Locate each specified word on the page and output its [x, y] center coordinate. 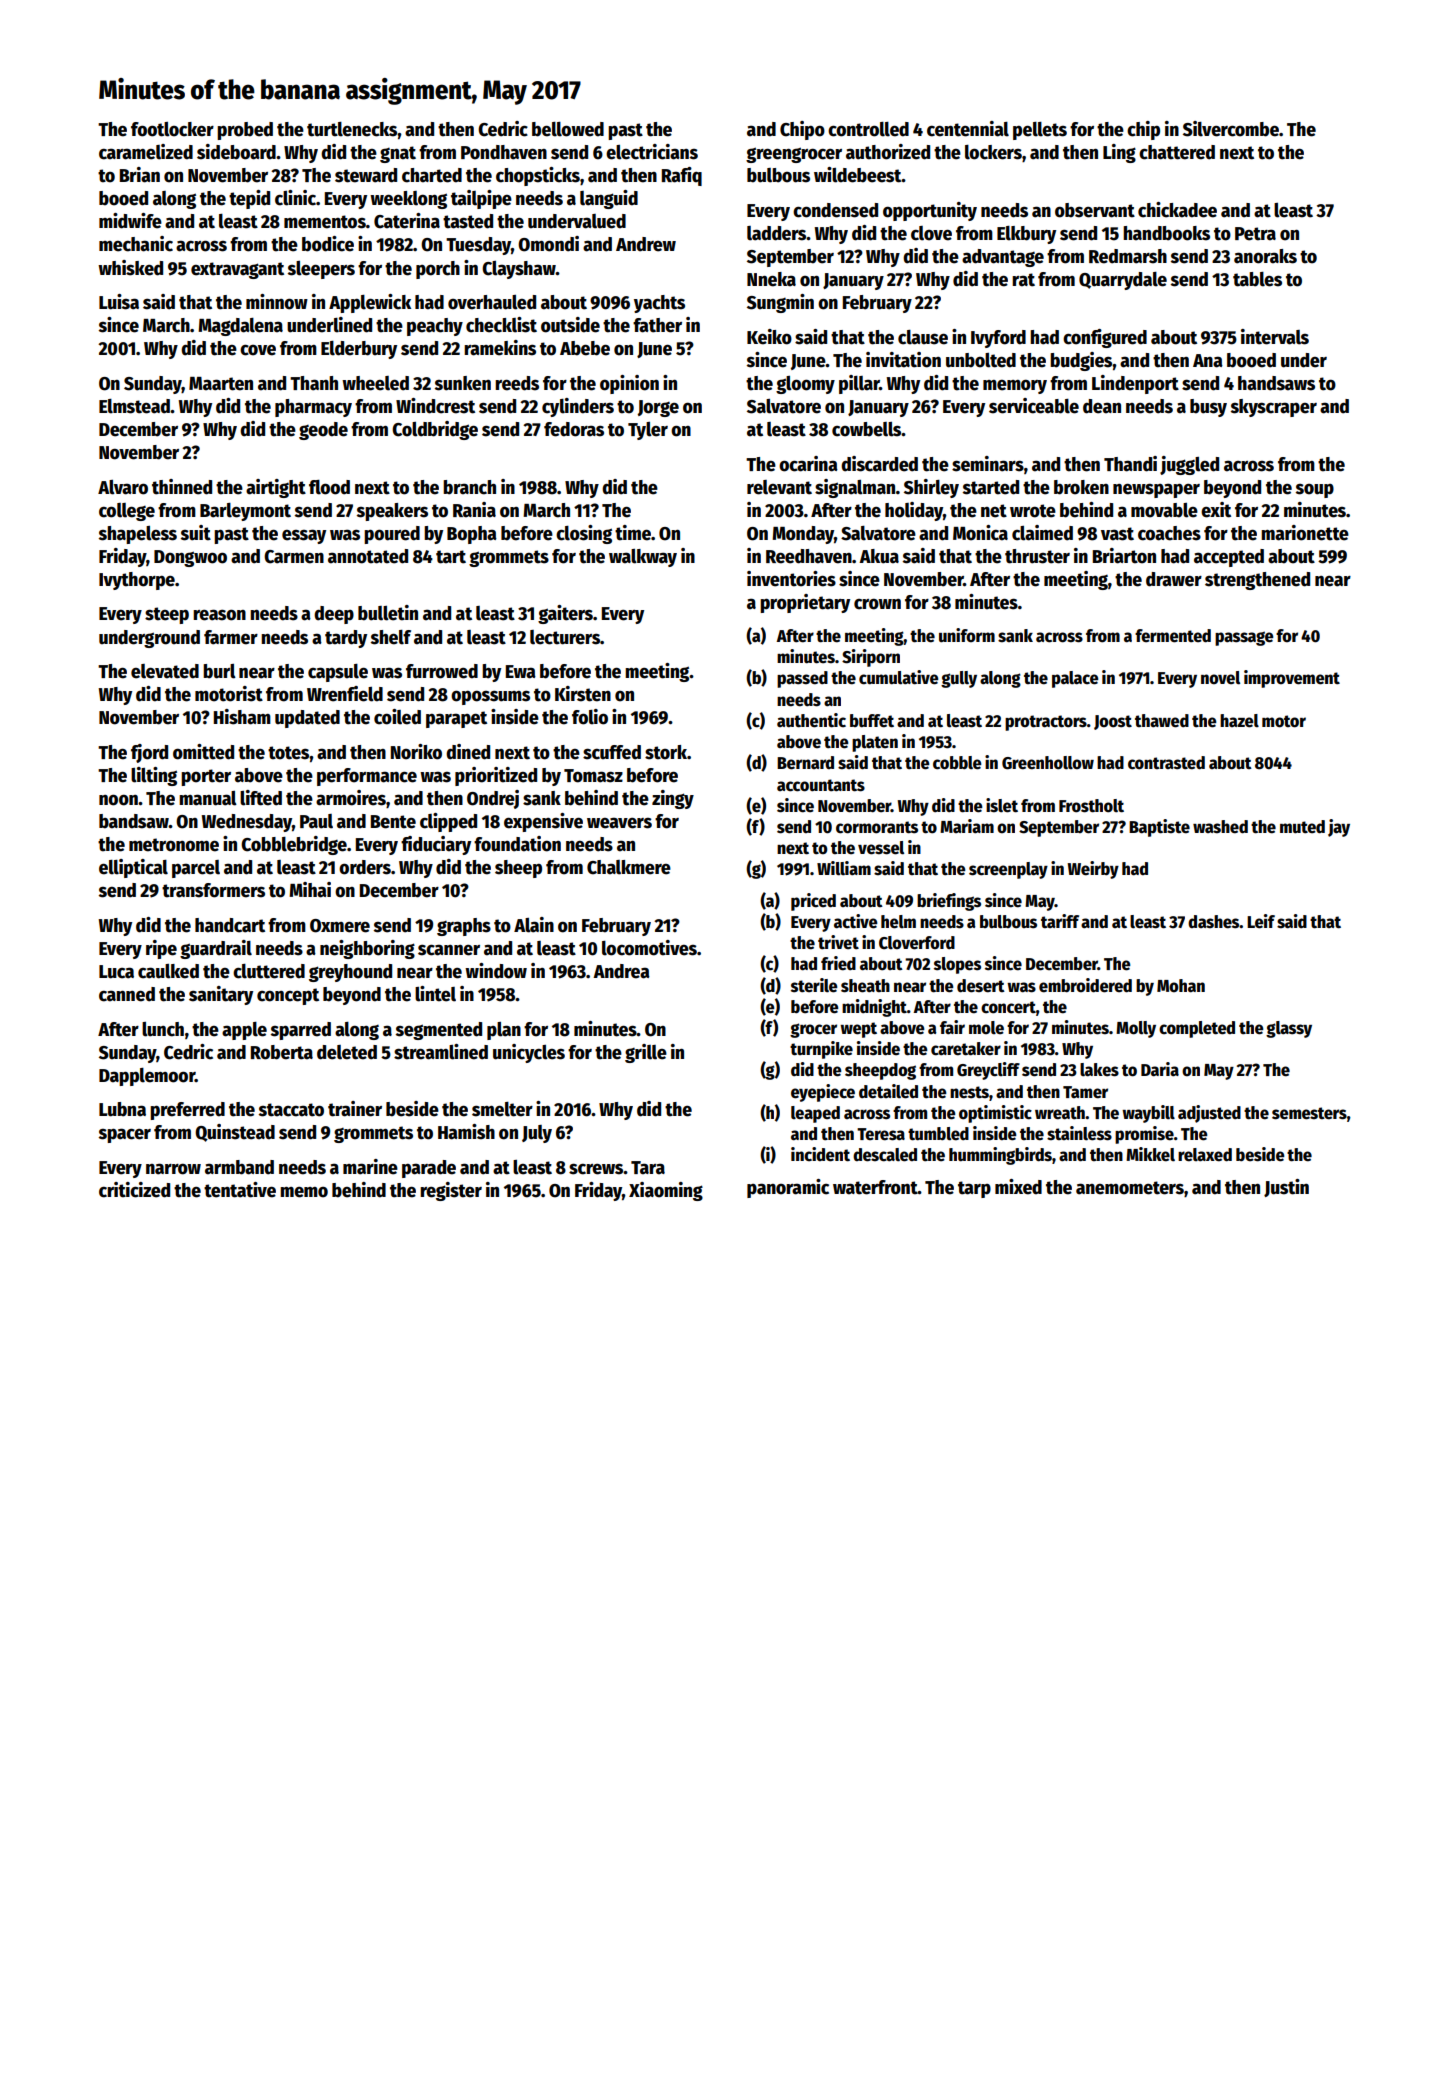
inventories [791, 579]
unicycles [529, 1053]
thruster [1037, 556]
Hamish [466, 1132]
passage [1244, 638]
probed [245, 131]
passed [802, 679]
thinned [182, 487]
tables [1257, 279]
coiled [397, 717]
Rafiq [682, 176]
